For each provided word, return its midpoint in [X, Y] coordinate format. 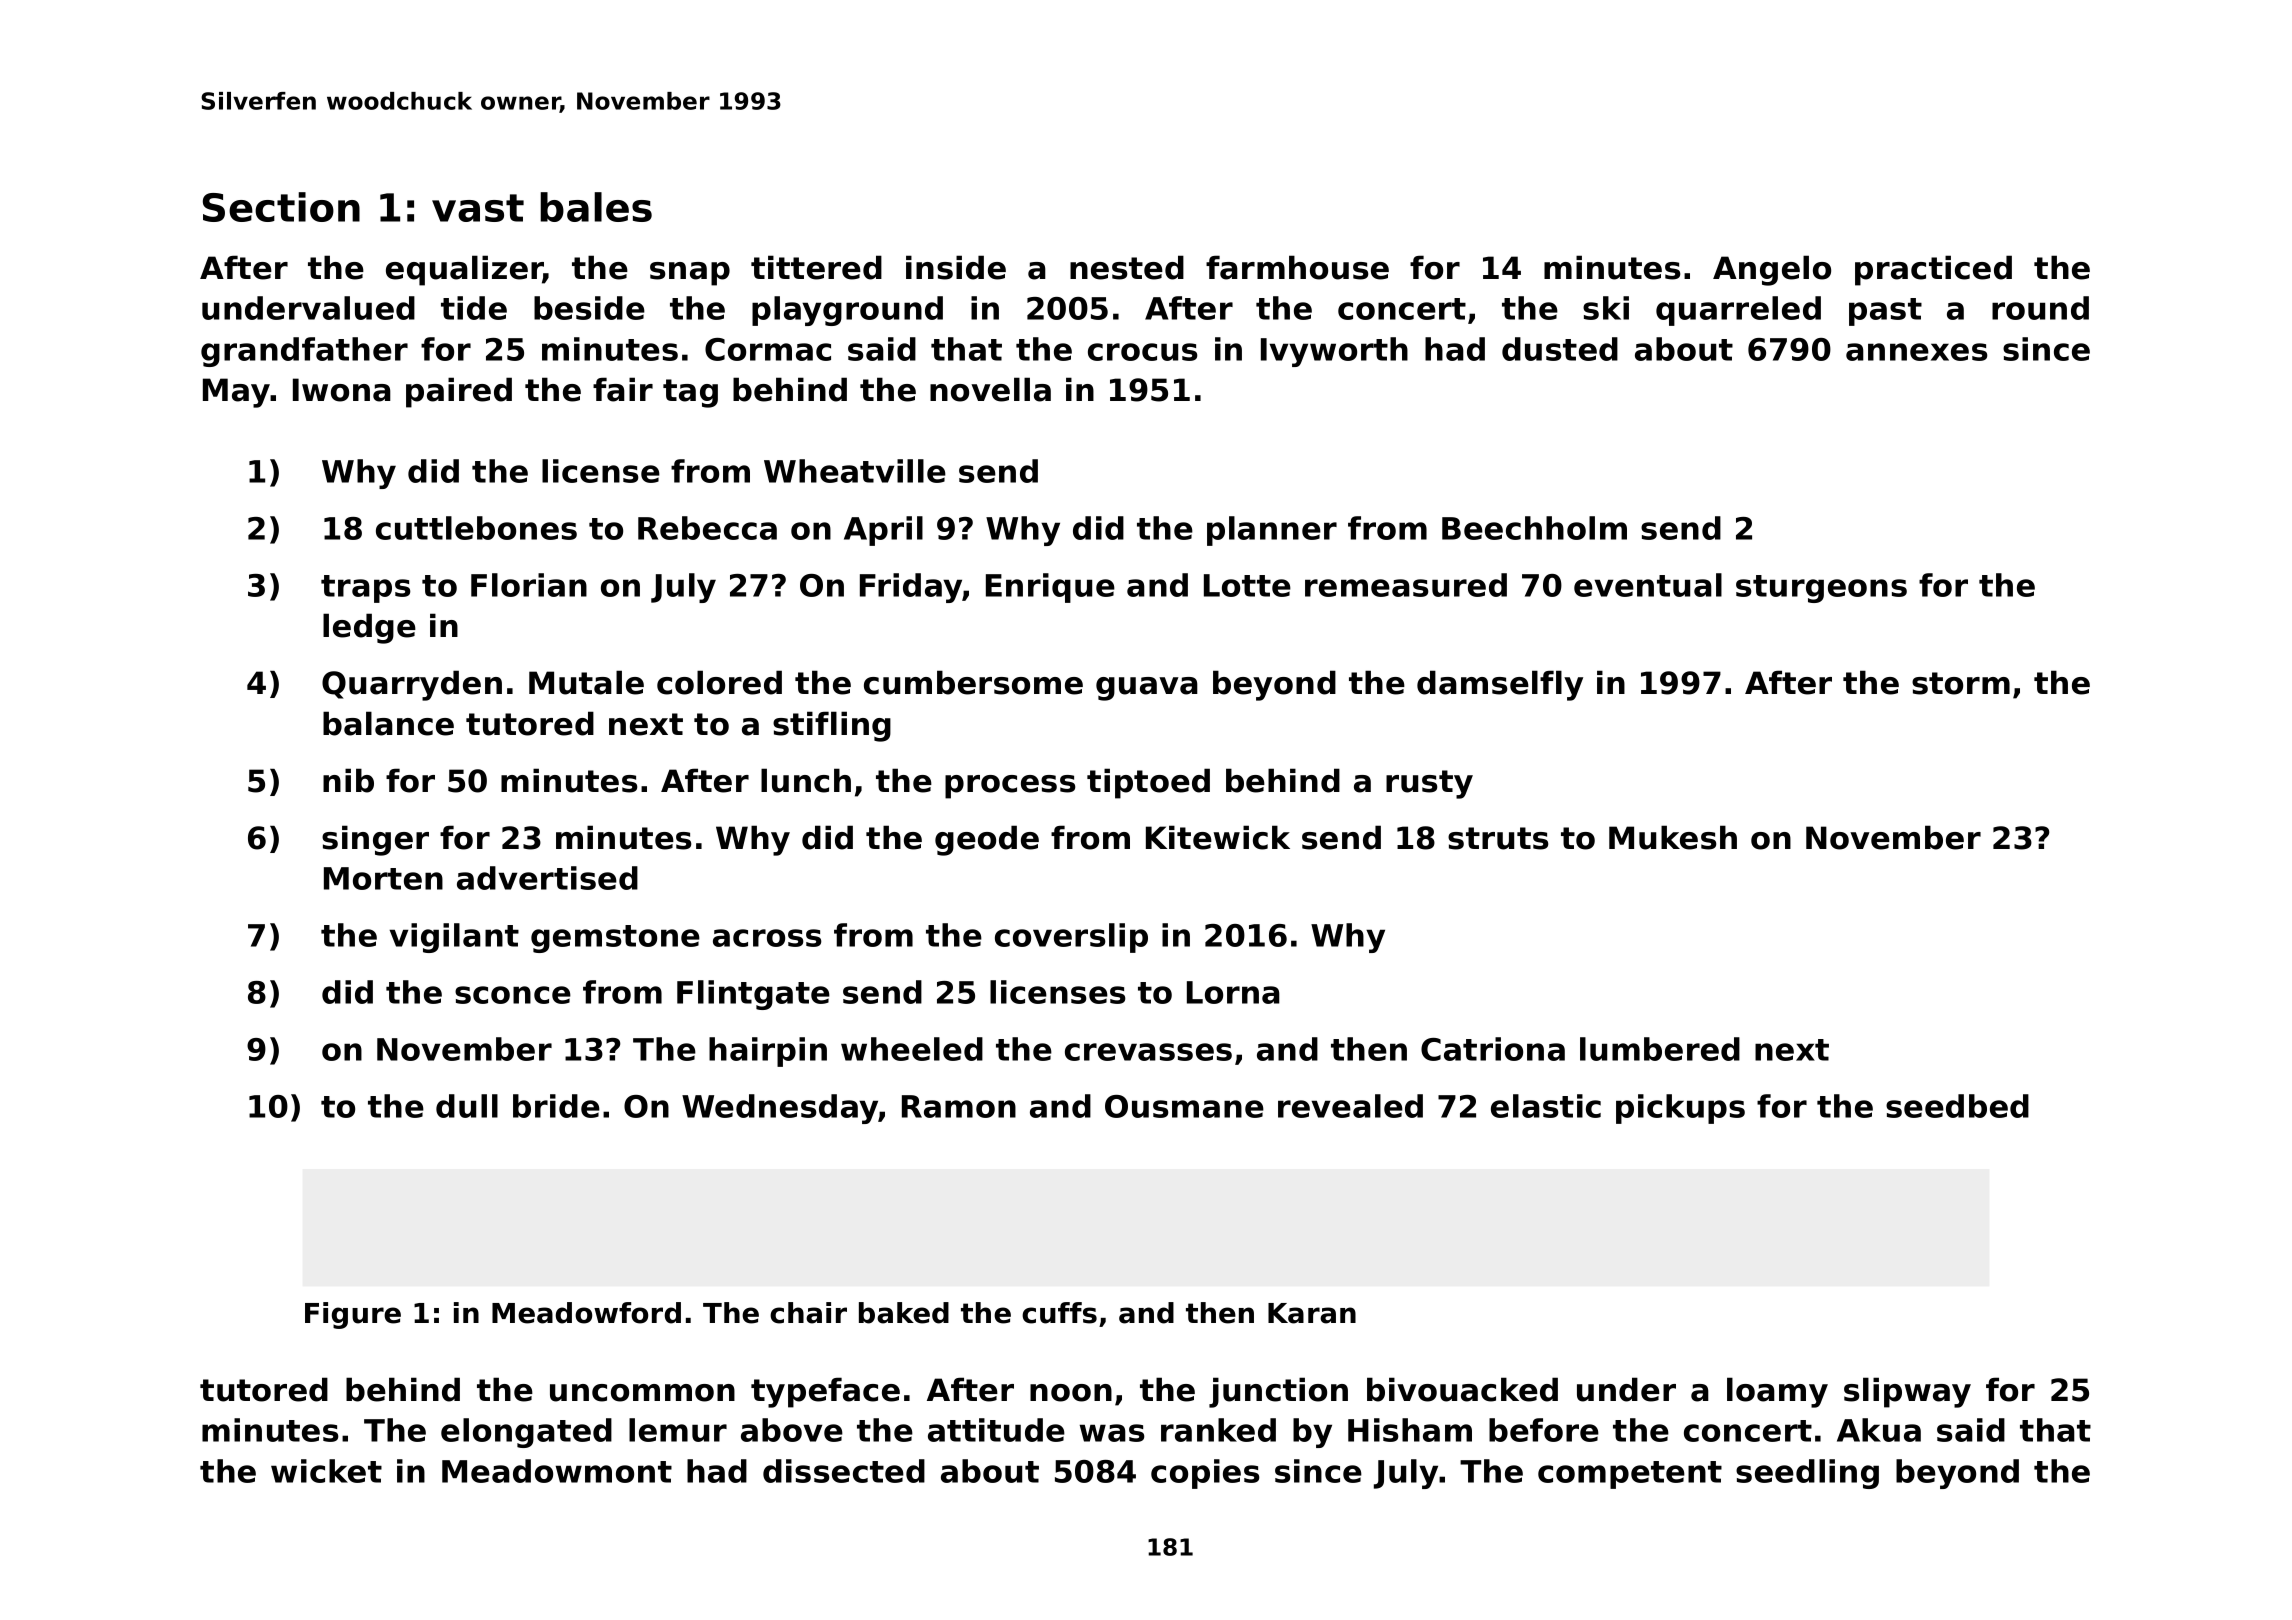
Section [281, 207]
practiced [1933, 270]
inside [956, 267]
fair [623, 389]
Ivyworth [1334, 352]
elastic [1546, 1106]
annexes [1917, 352]
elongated [526, 1433]
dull [467, 1106]
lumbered [1660, 1049]
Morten [383, 878]
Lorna [1233, 992]
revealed [1350, 1106]
